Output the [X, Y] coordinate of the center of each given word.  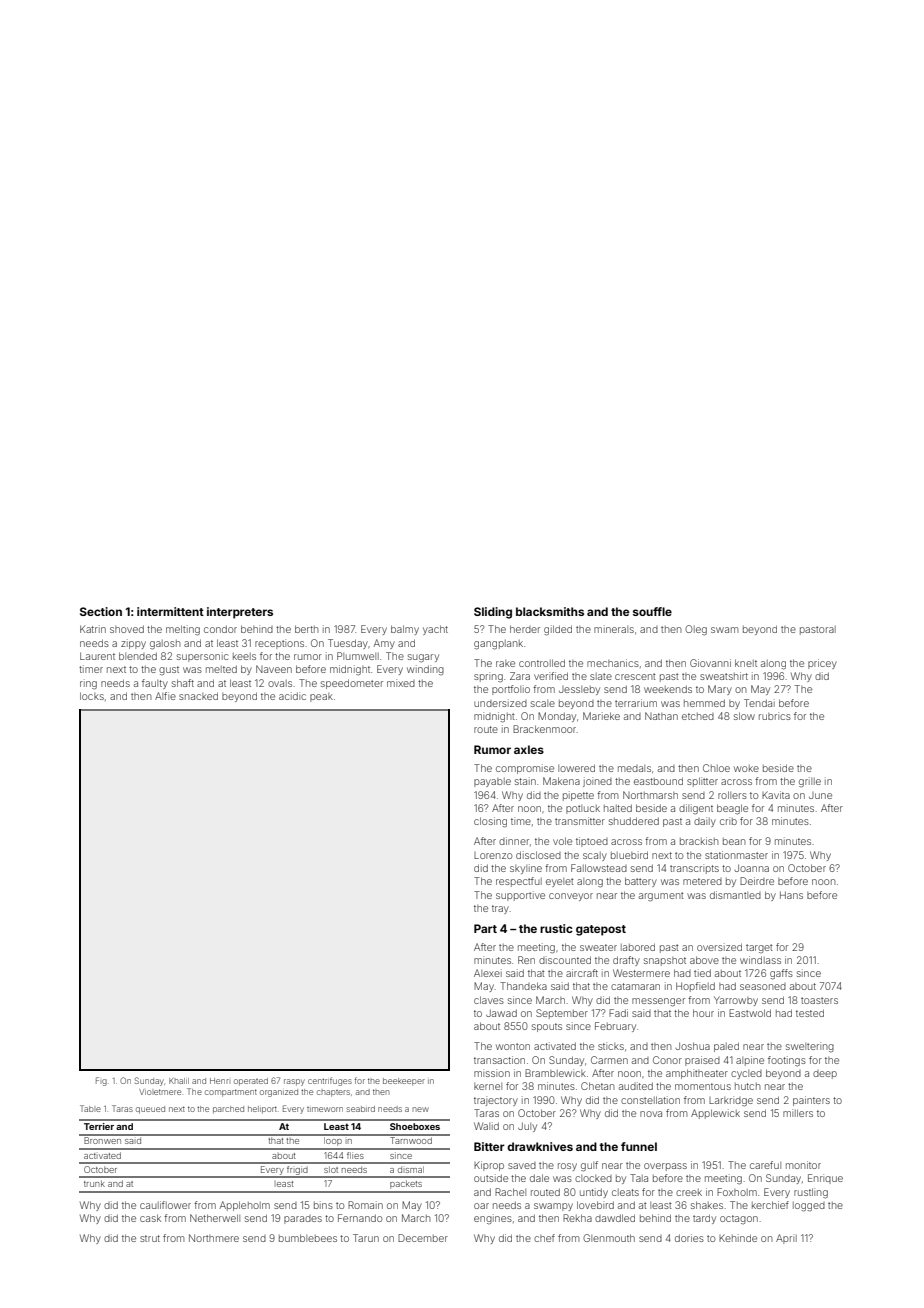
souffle [652, 611]
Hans [791, 895]
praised [702, 1061]
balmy [405, 630]
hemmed [704, 703]
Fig [101, 1081]
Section [101, 611]
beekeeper [404, 1082]
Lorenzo [493, 855]
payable [492, 782]
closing [490, 822]
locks [92, 696]
